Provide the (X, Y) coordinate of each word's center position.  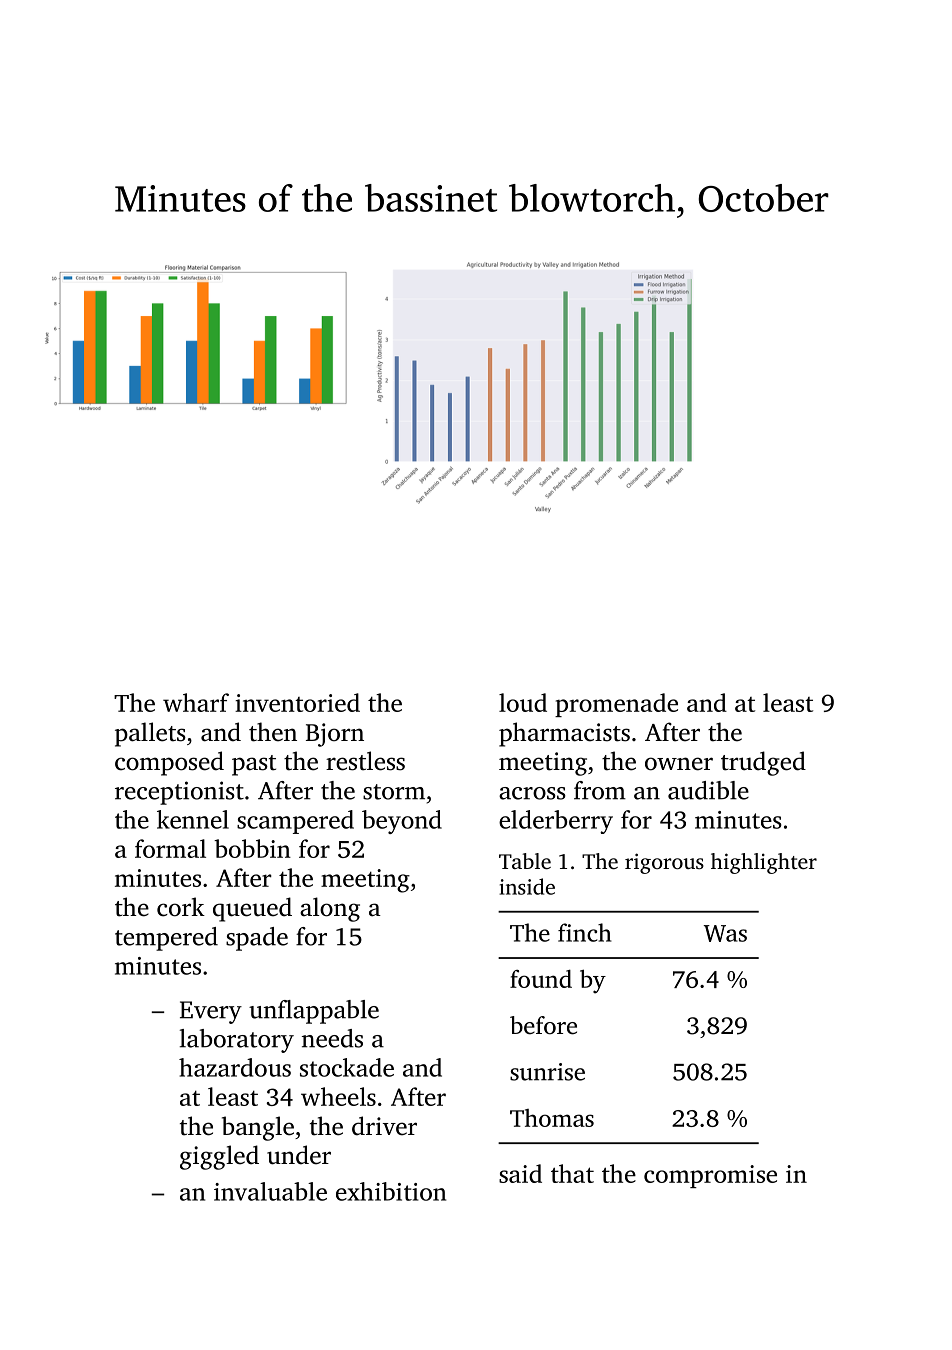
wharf (196, 702)
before (543, 1025)
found (541, 979)
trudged (763, 763)
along (330, 909)
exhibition (391, 1191)
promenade (616, 705)
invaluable (270, 1191)
